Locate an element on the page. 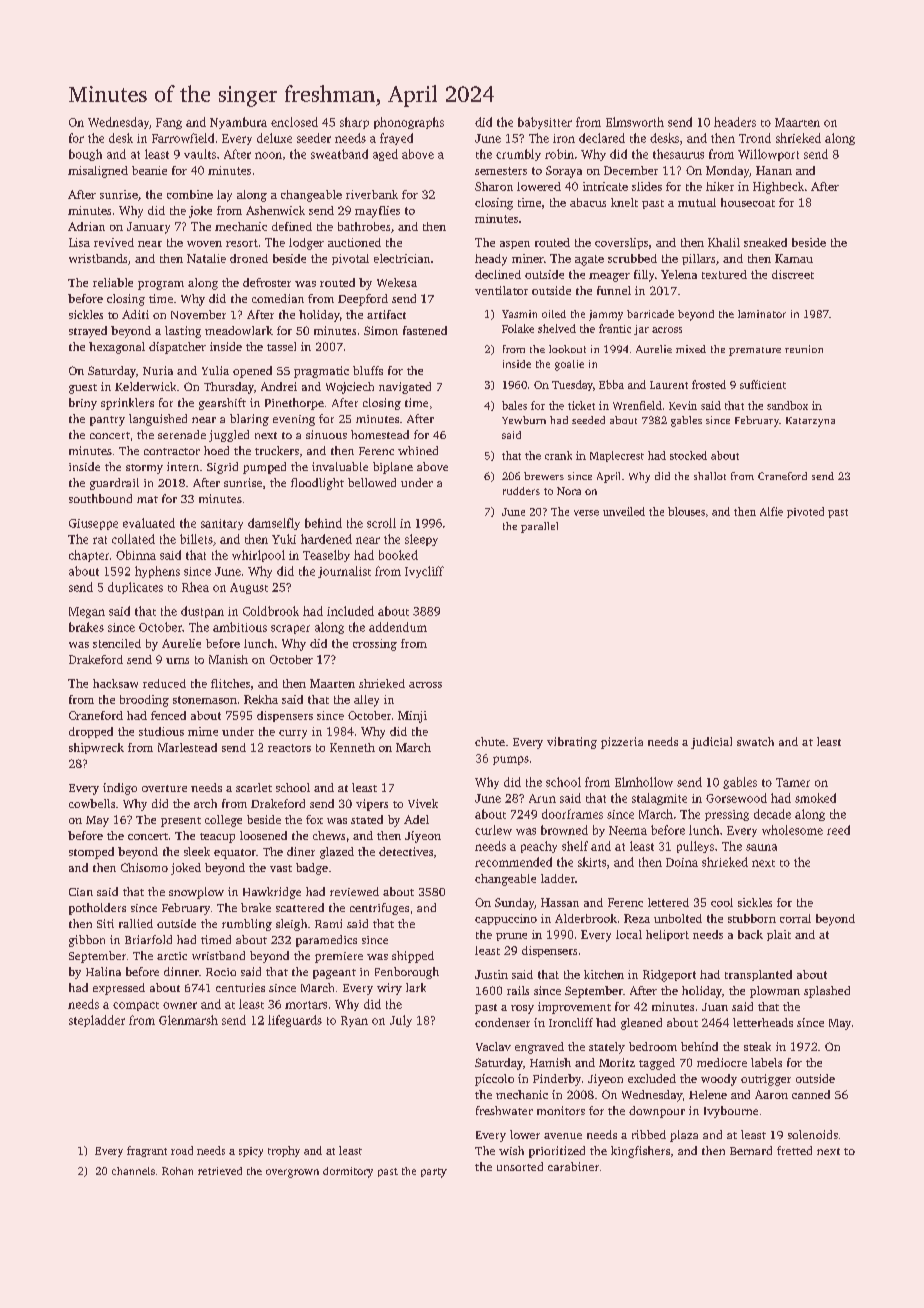 This page has height=1308, width=924. pizzeria is located at coordinates (622, 743).
